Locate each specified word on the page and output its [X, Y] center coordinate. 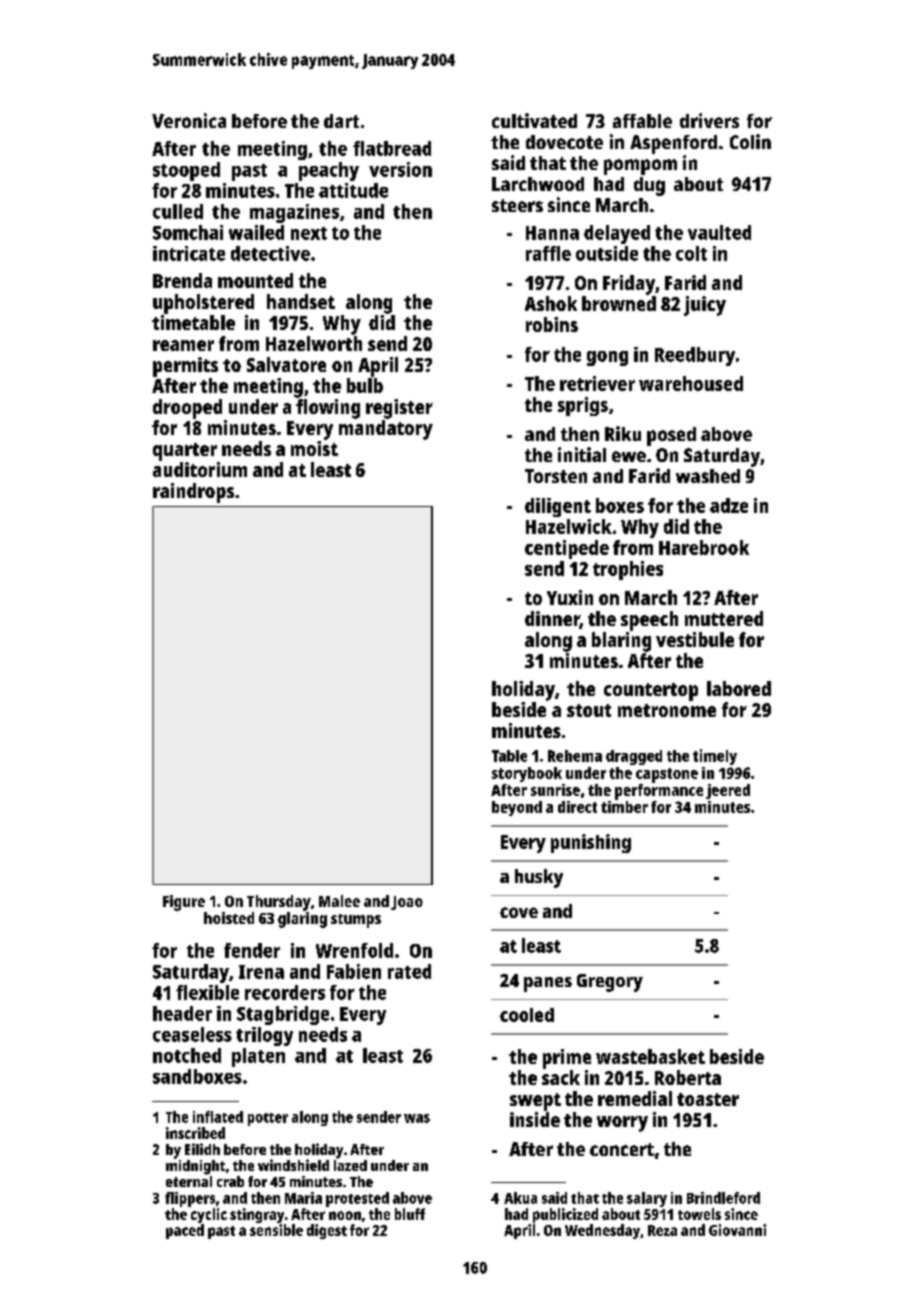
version [400, 169]
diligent [558, 507]
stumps [356, 921]
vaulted [719, 232]
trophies [628, 570]
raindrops [193, 493]
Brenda [182, 280]
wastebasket [650, 1056]
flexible [207, 992]
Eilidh [202, 1149]
